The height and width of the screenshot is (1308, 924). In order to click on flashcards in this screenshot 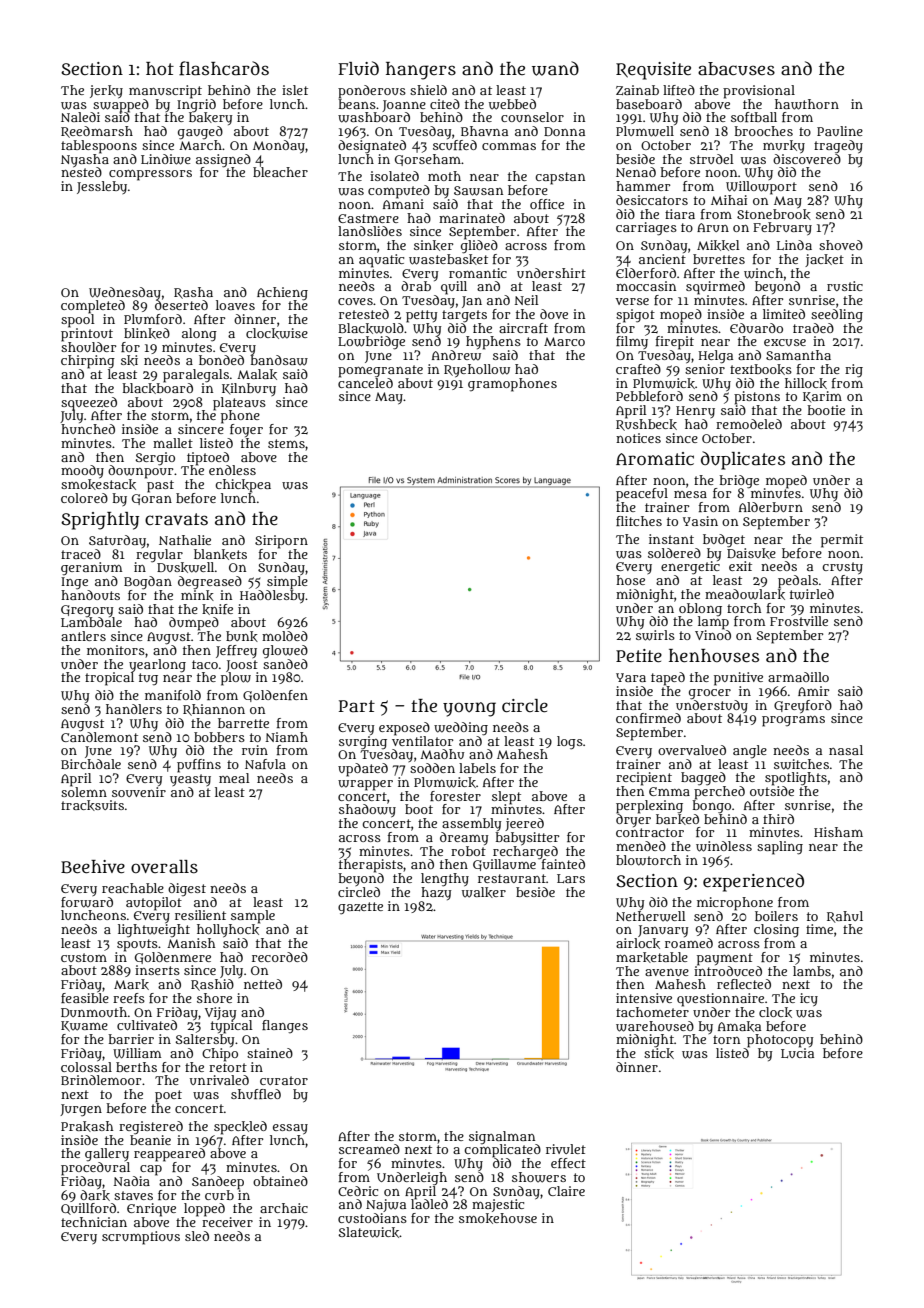, I will do `click(224, 68)`.
